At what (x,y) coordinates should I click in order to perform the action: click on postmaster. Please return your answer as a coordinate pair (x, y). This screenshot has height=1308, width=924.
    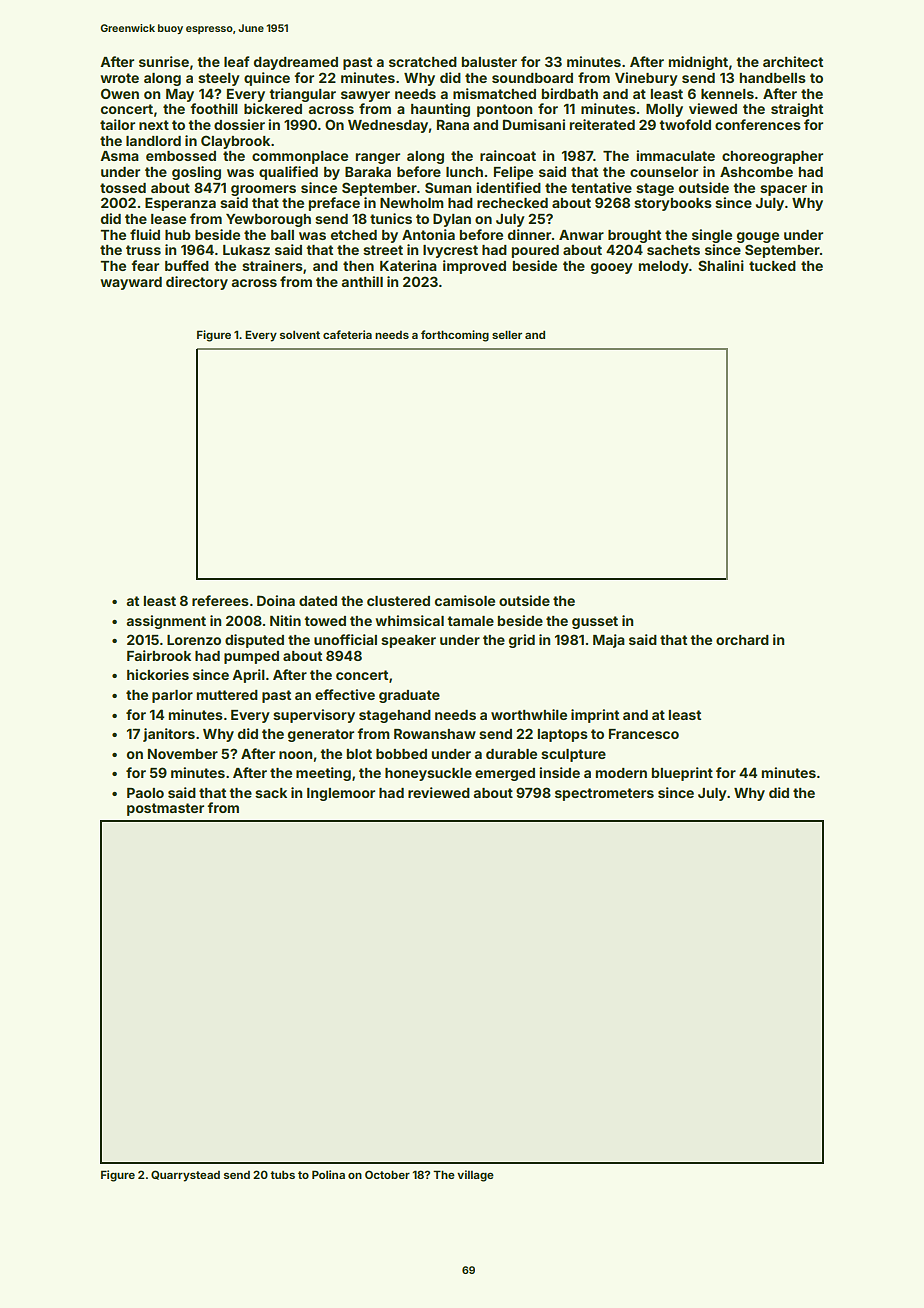
    Looking at the image, I should click on (165, 809).
